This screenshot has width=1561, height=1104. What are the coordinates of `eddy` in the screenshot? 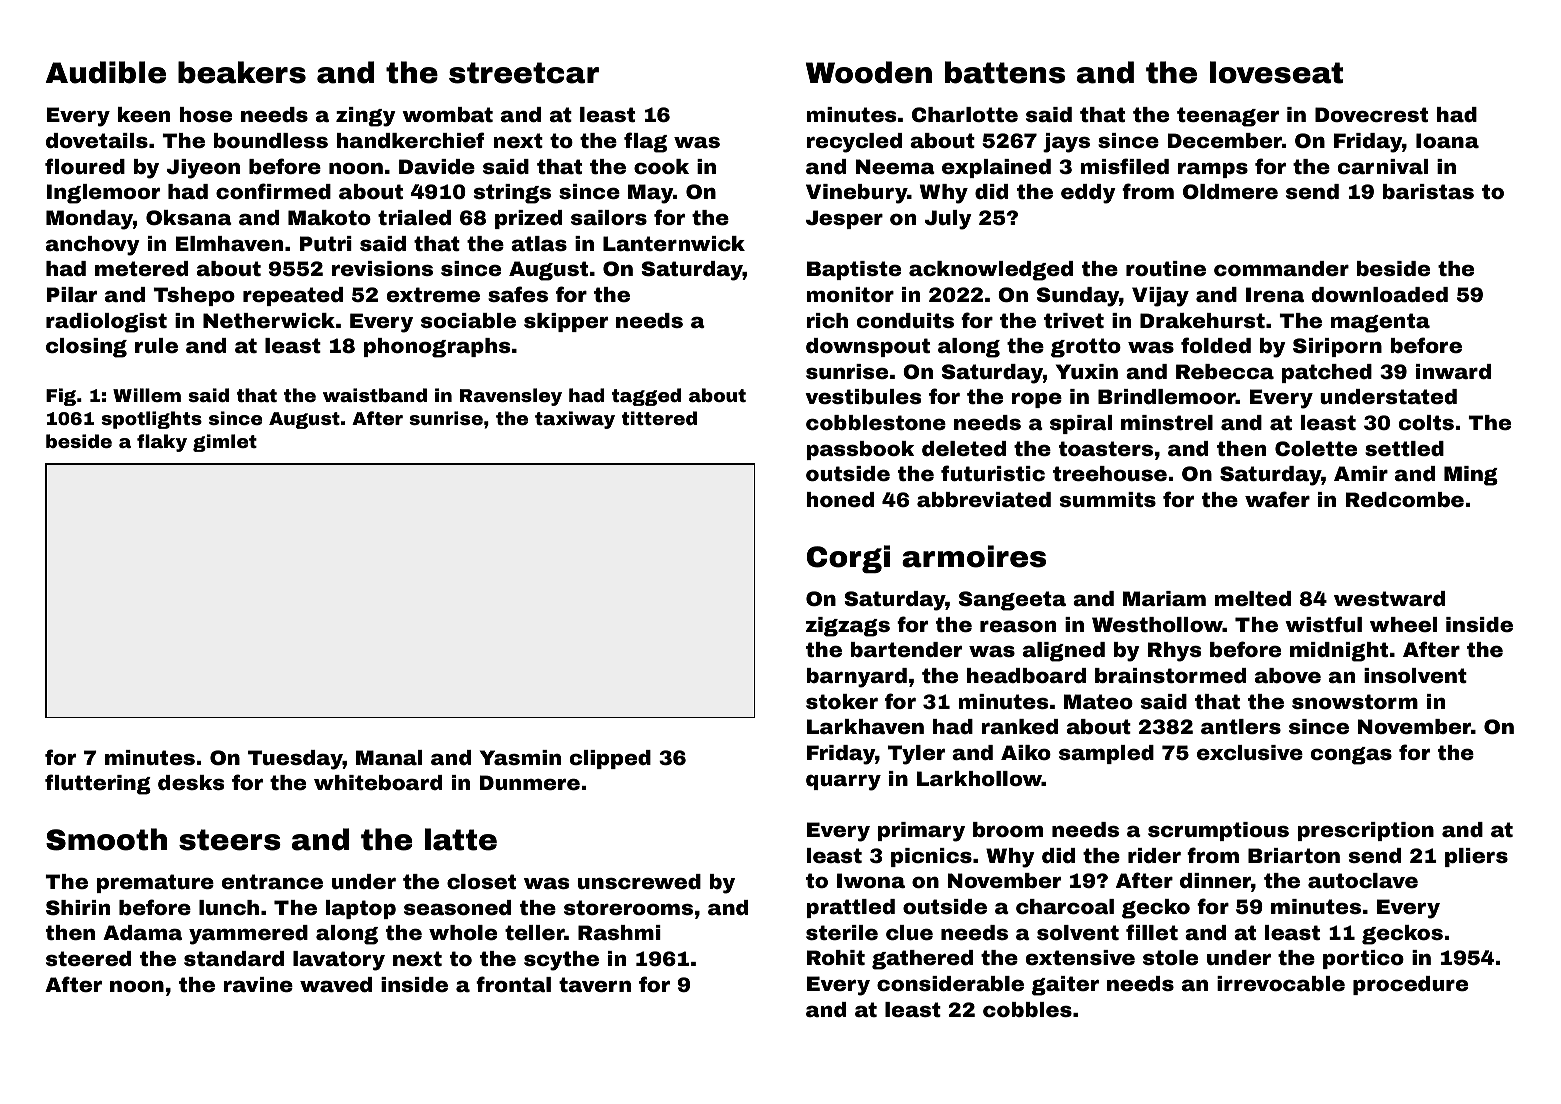 It's located at (1088, 194).
